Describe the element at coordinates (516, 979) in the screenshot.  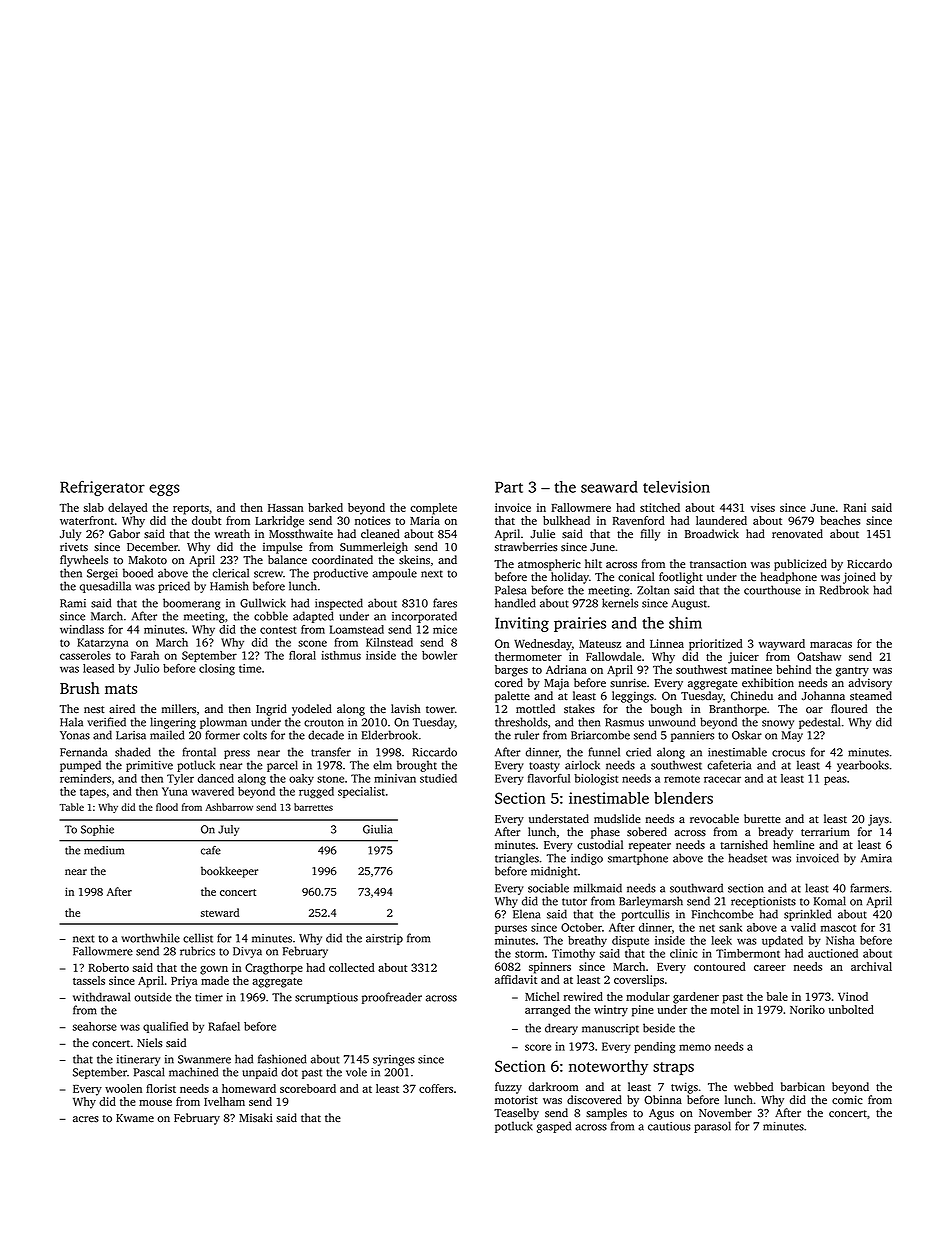
I see `affidavit` at that location.
